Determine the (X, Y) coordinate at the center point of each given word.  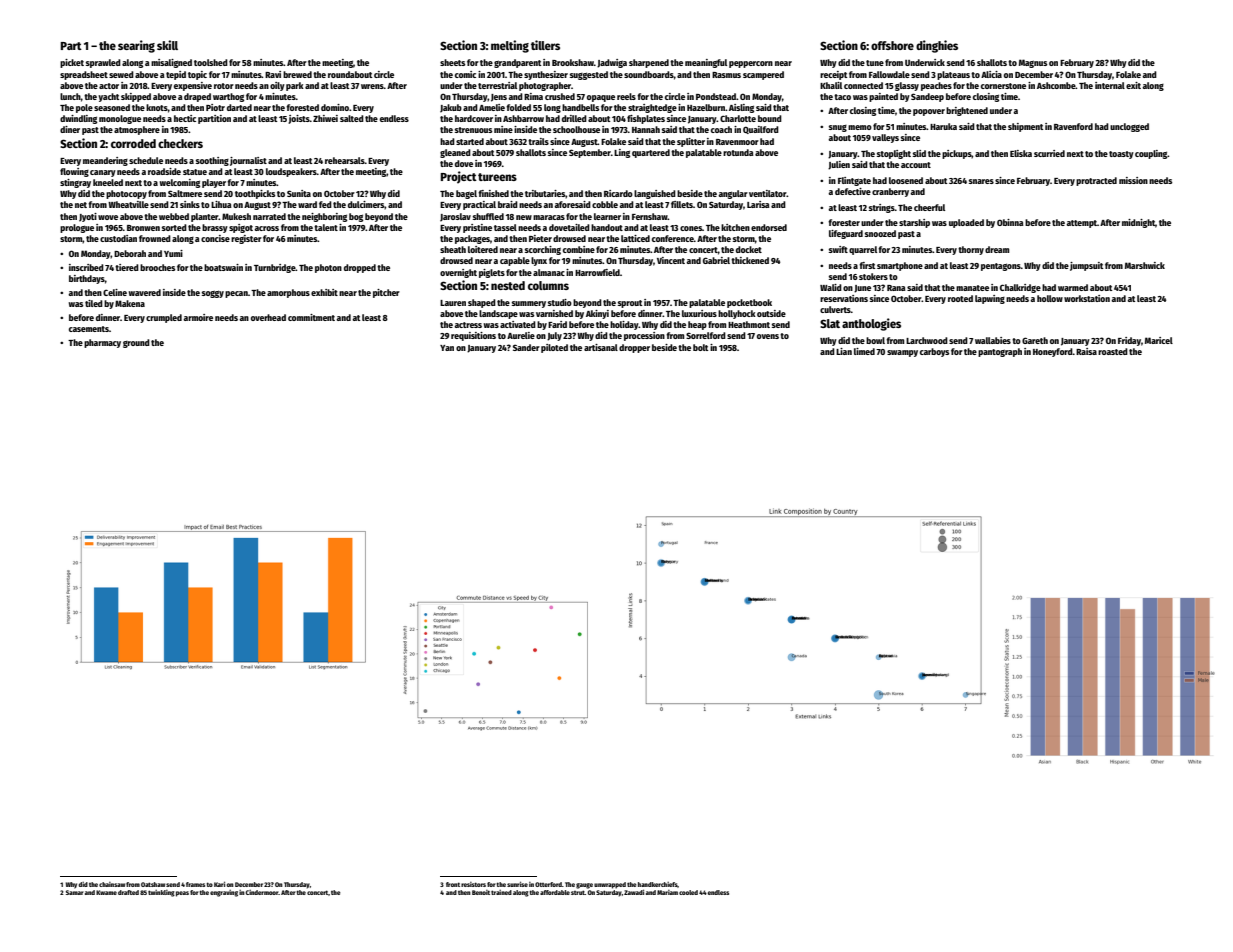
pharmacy (102, 343)
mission (1133, 180)
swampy (902, 353)
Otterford (548, 884)
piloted (554, 348)
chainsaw (112, 884)
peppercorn (751, 64)
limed (864, 351)
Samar (75, 892)
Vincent (671, 260)
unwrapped (610, 885)
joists (299, 119)
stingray (75, 183)
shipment (1025, 127)
